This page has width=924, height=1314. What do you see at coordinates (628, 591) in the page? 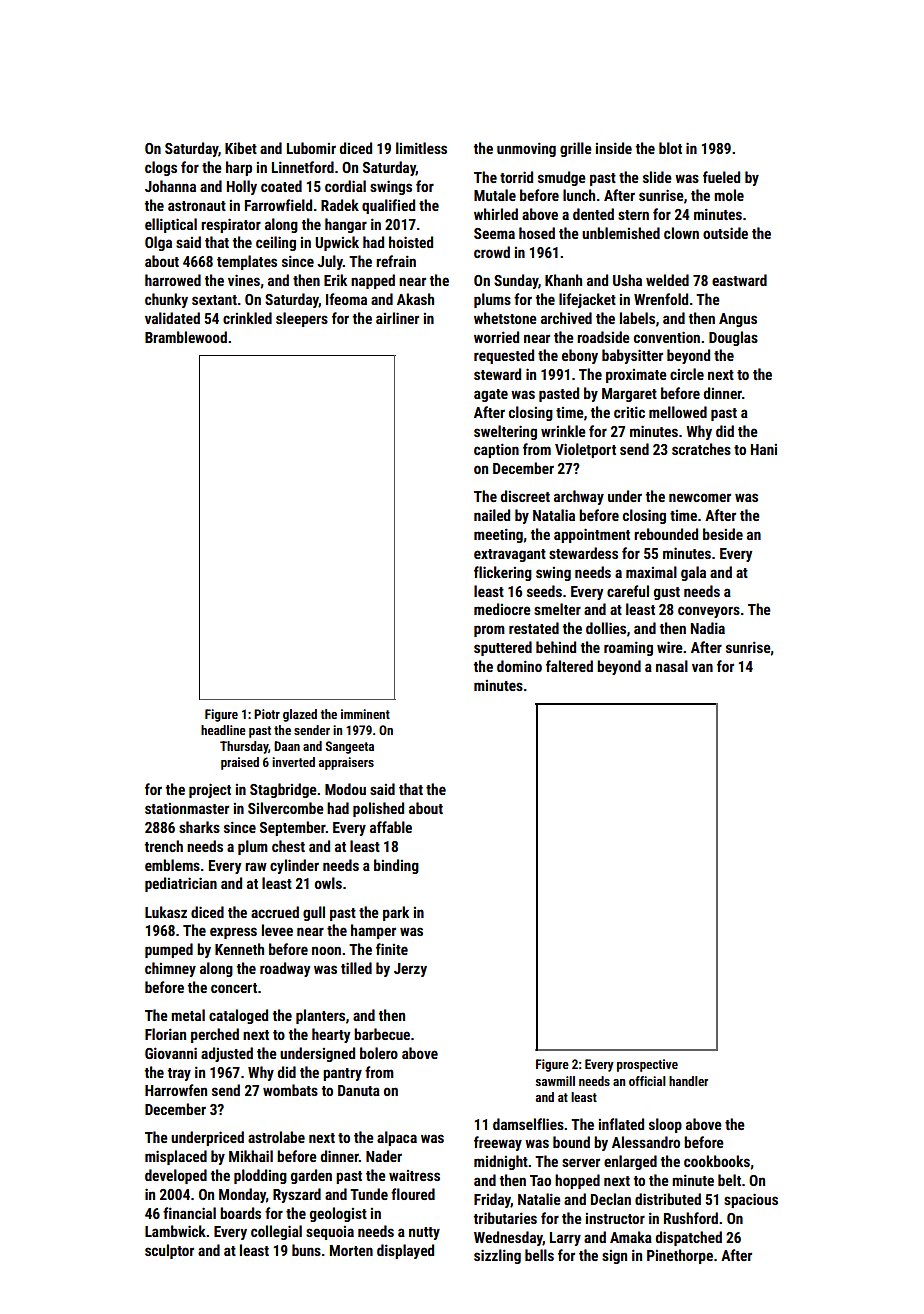
I see `careful` at bounding box center [628, 591].
